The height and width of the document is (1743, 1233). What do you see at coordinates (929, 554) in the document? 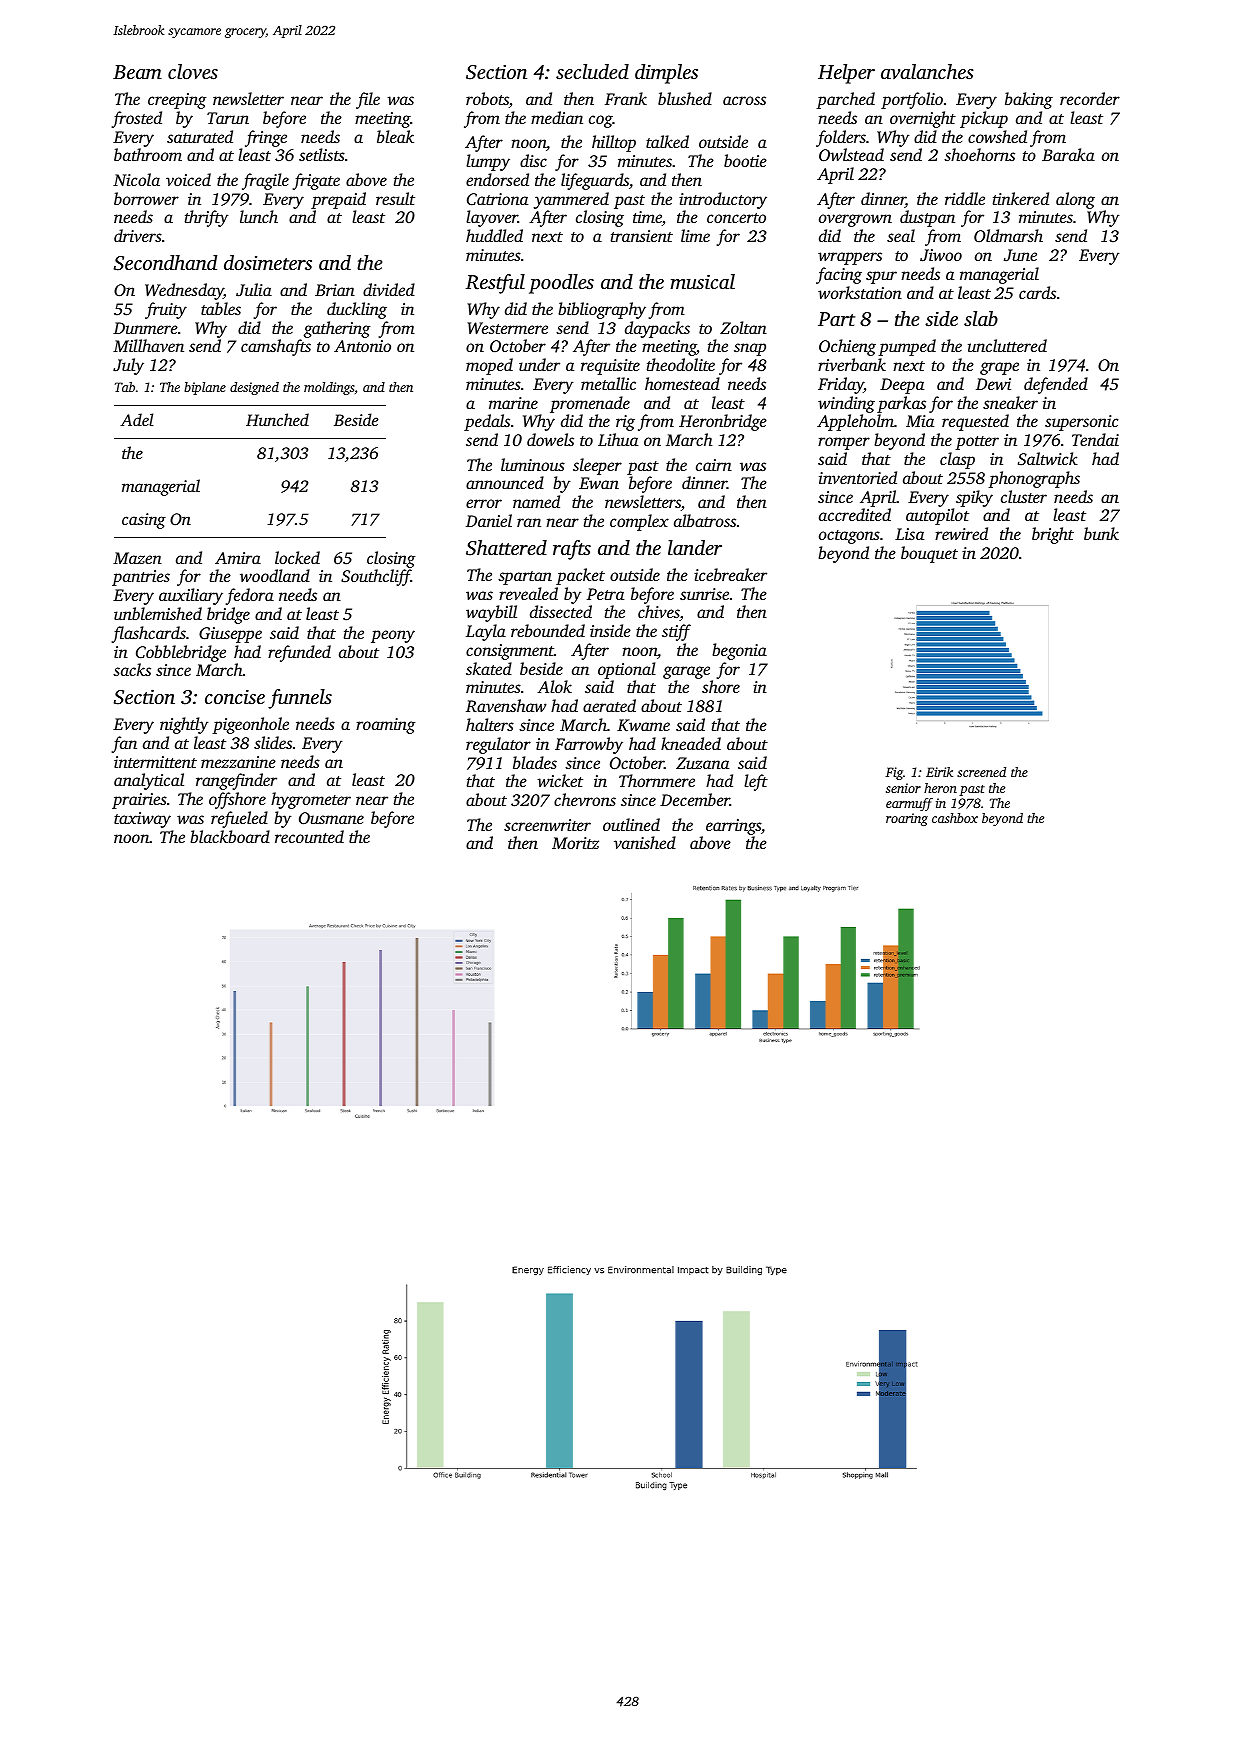
I see `bouquet` at bounding box center [929, 554].
